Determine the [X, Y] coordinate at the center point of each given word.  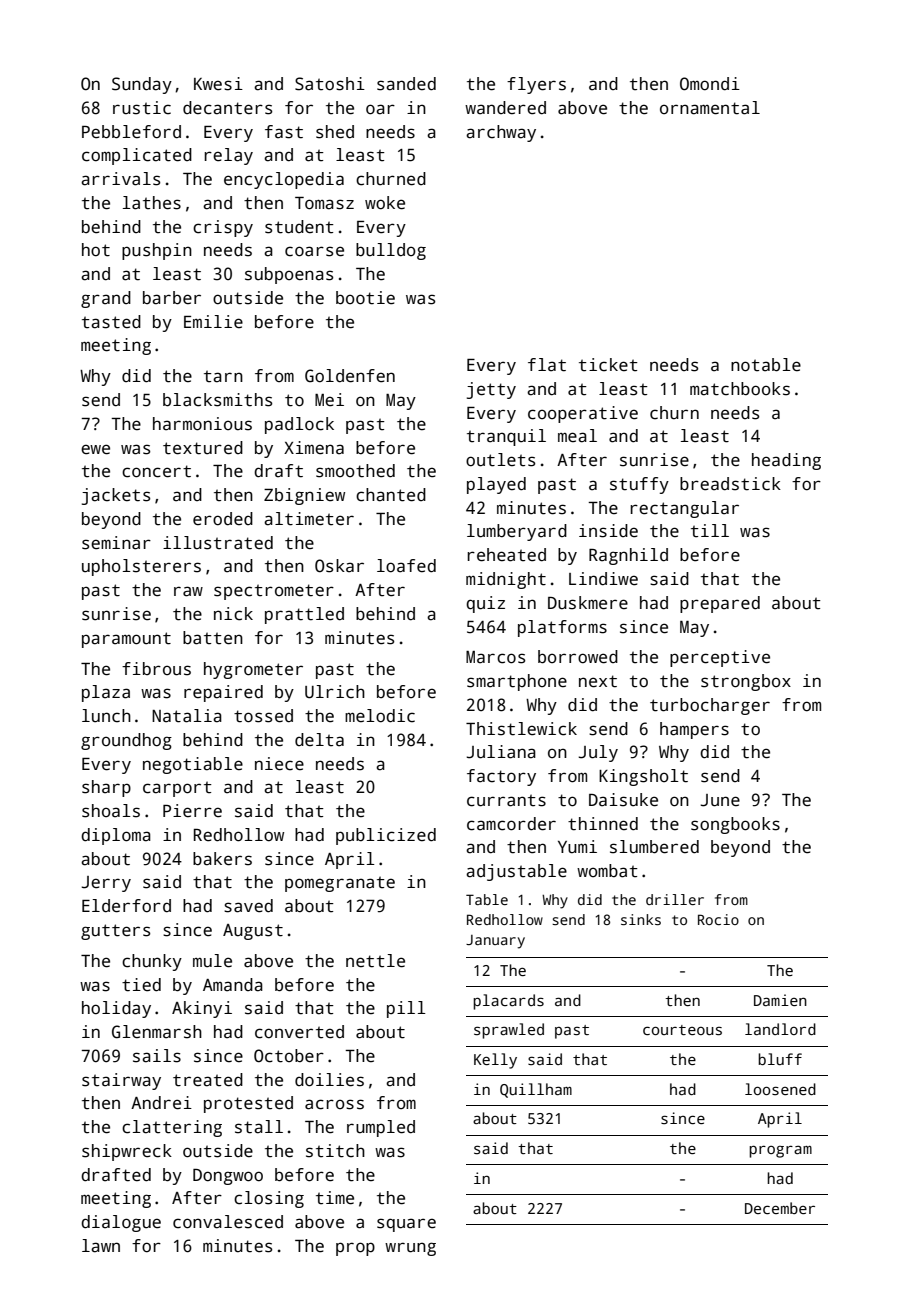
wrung [410, 1249]
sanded [406, 84]
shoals [111, 811]
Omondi [710, 84]
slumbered [654, 847]
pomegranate [340, 884]
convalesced [228, 1222]
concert [156, 471]
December [780, 1208]
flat [547, 365]
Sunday [142, 85]
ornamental [710, 108]
